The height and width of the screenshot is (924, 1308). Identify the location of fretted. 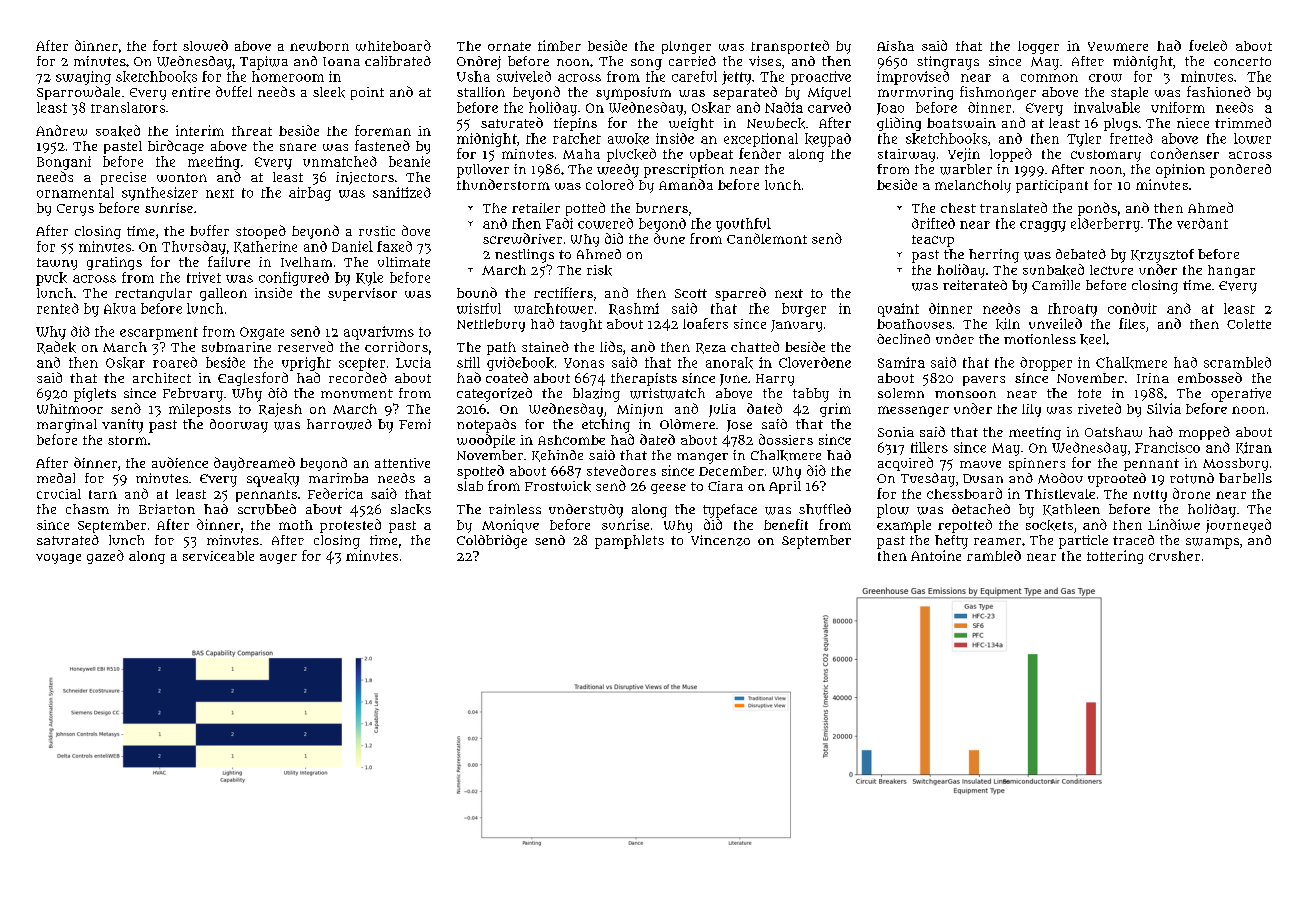
(1131, 138).
